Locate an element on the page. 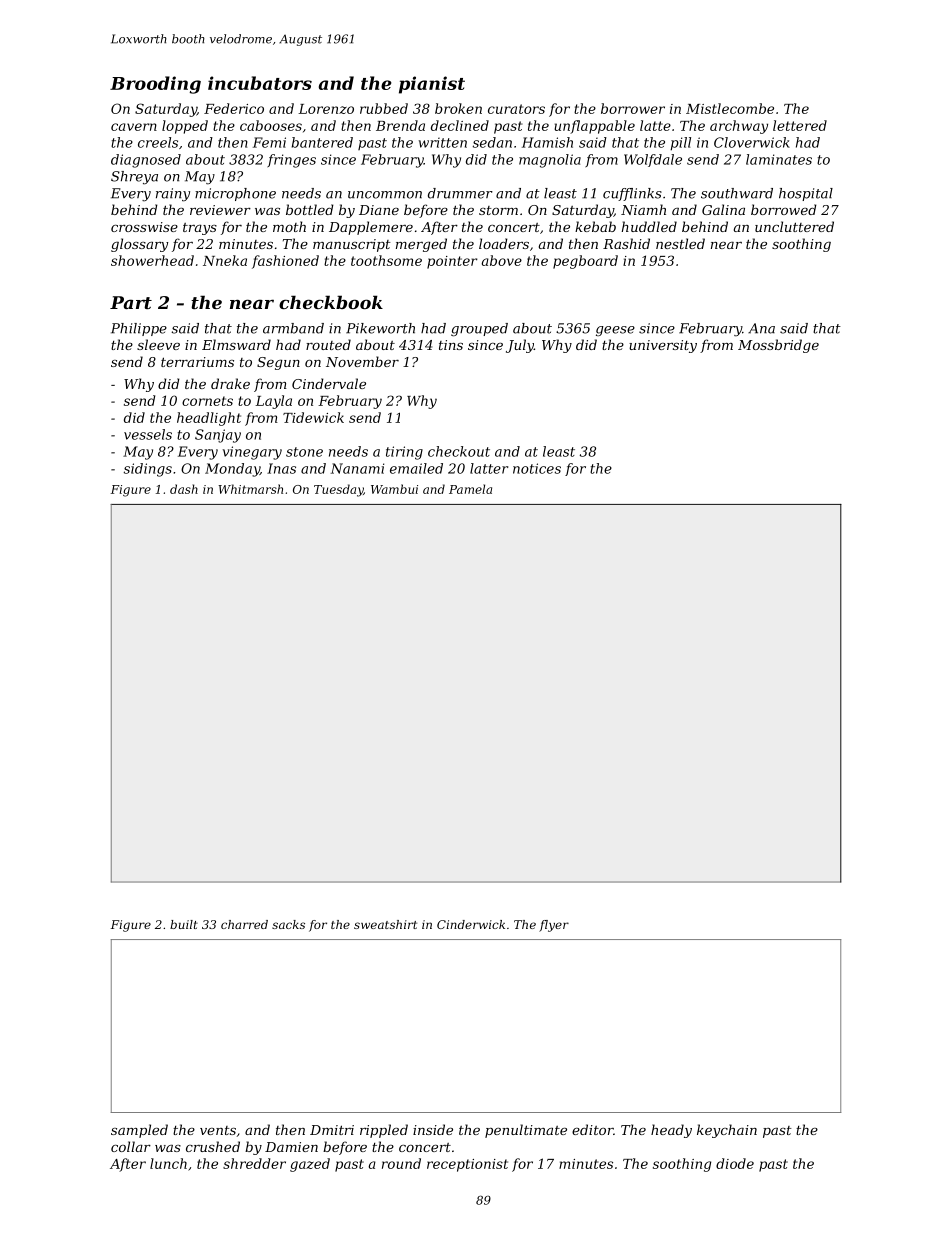  Mossbridge is located at coordinates (778, 346).
